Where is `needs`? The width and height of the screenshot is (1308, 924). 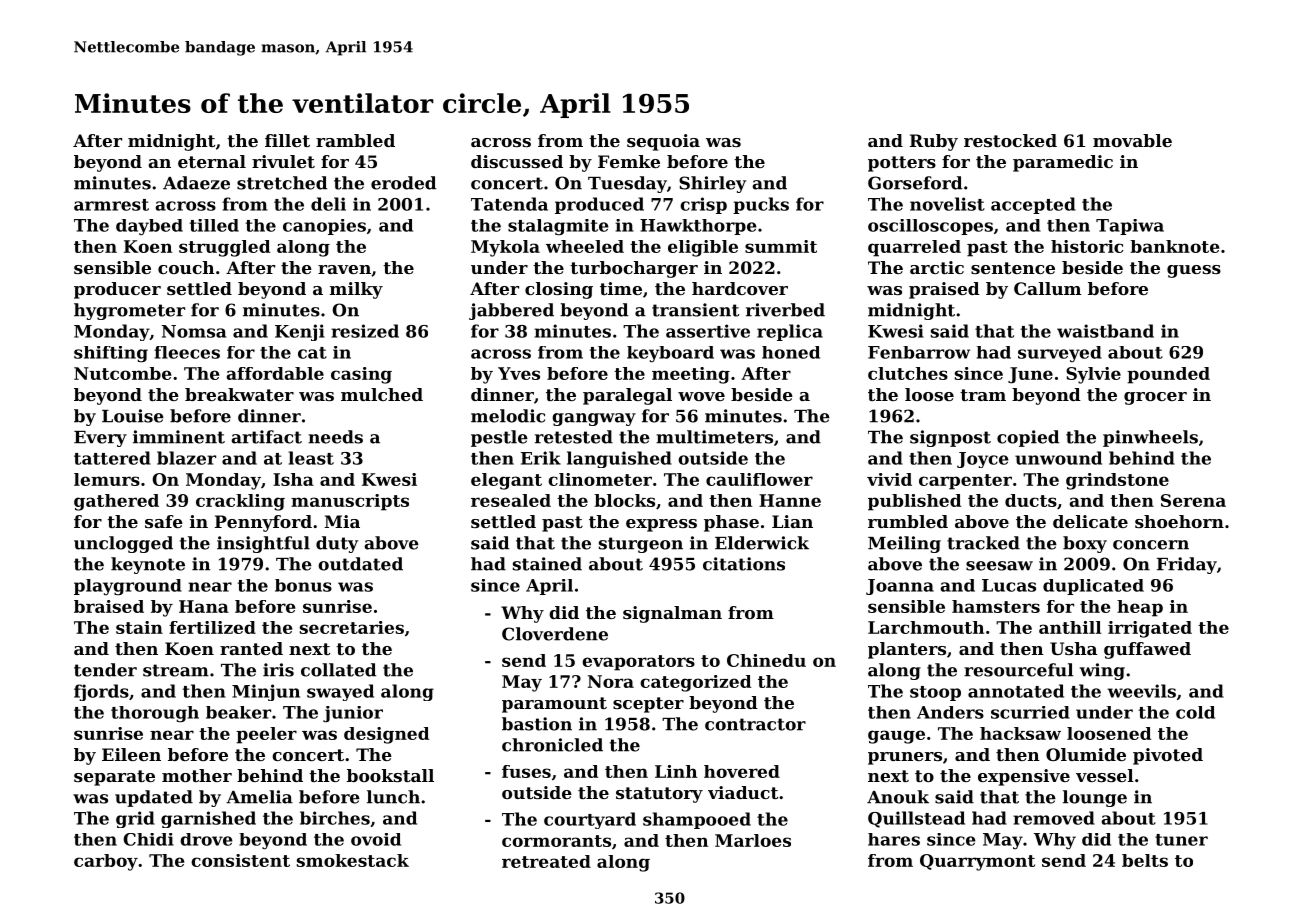 needs is located at coordinates (335, 437).
